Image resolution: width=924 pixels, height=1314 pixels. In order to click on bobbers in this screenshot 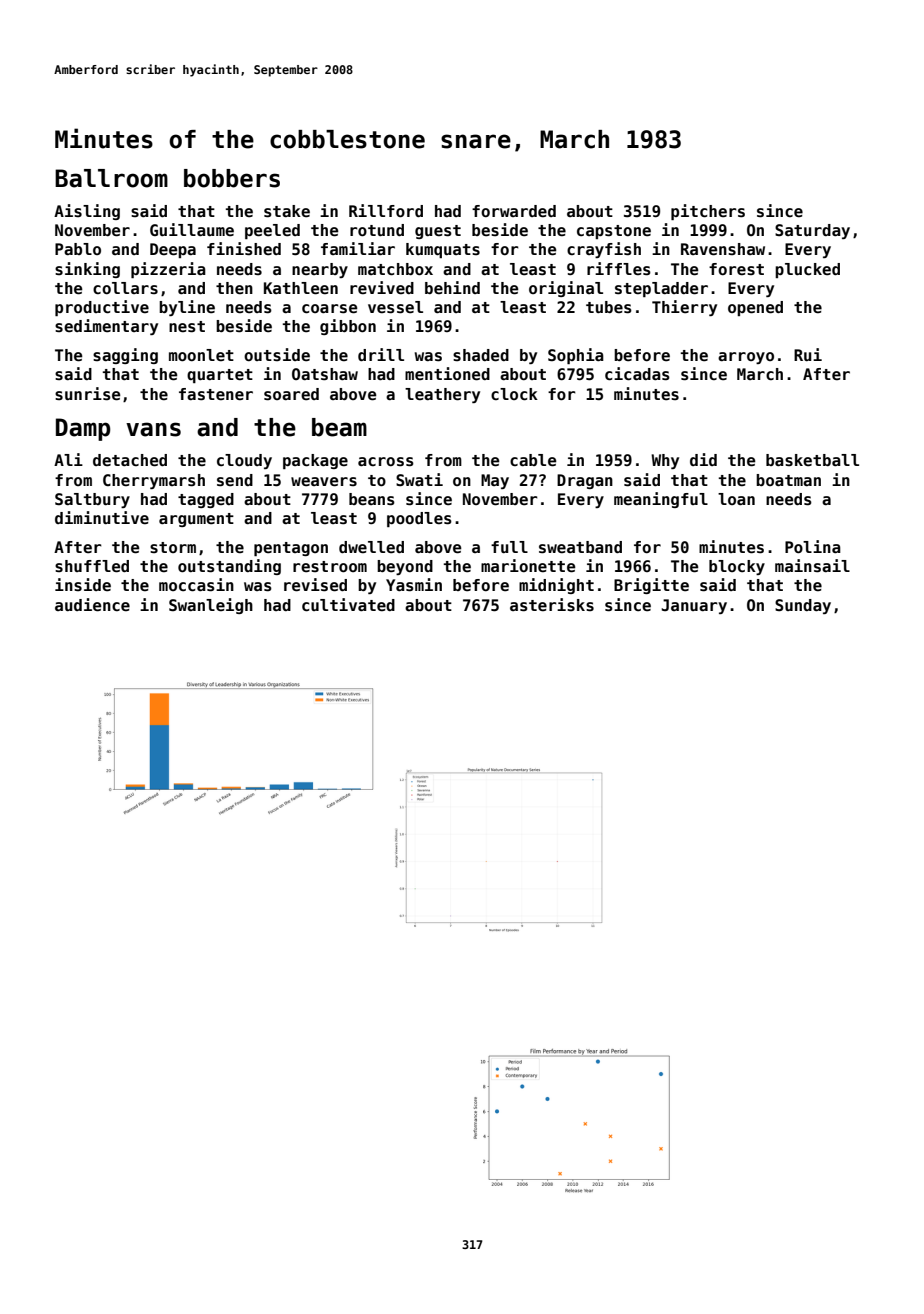, I will do `click(232, 178)`.
